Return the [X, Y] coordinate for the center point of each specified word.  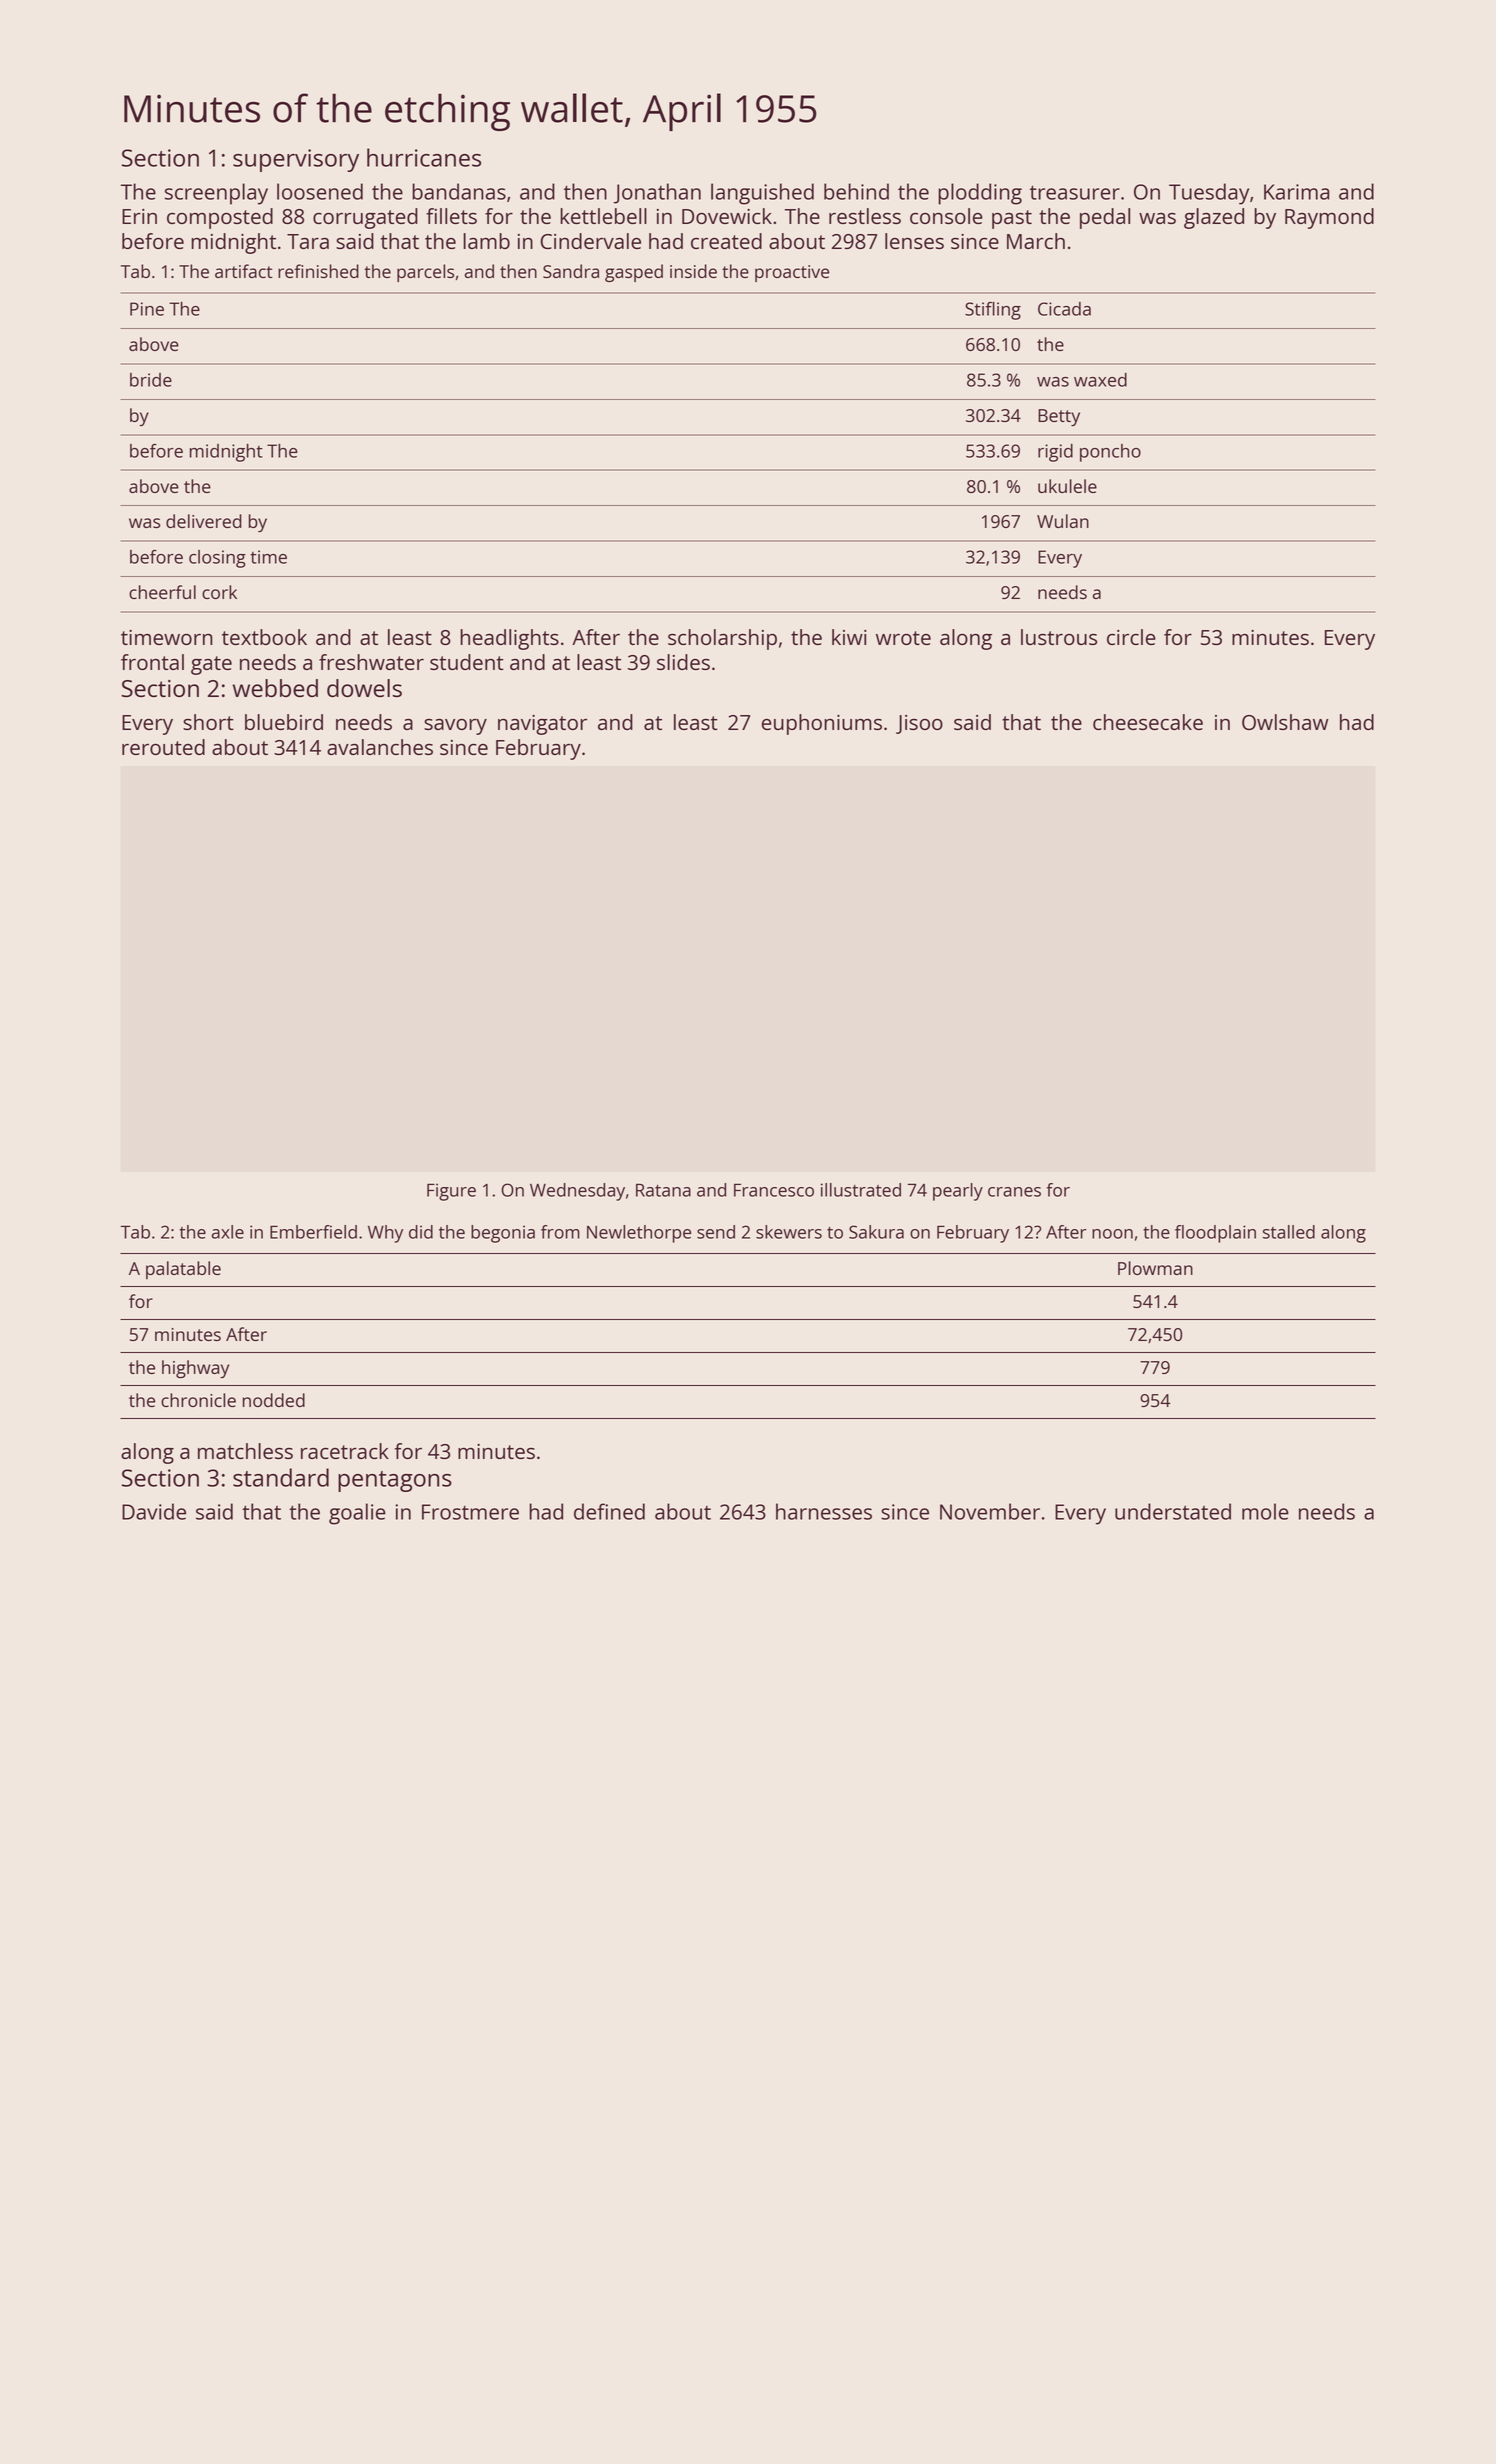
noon [1112, 1234]
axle [228, 1232]
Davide [154, 1511]
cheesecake [1148, 722]
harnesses [824, 1511]
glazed [1214, 218]
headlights [509, 639]
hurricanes [424, 157]
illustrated [861, 1190]
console [946, 216]
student [467, 662]
